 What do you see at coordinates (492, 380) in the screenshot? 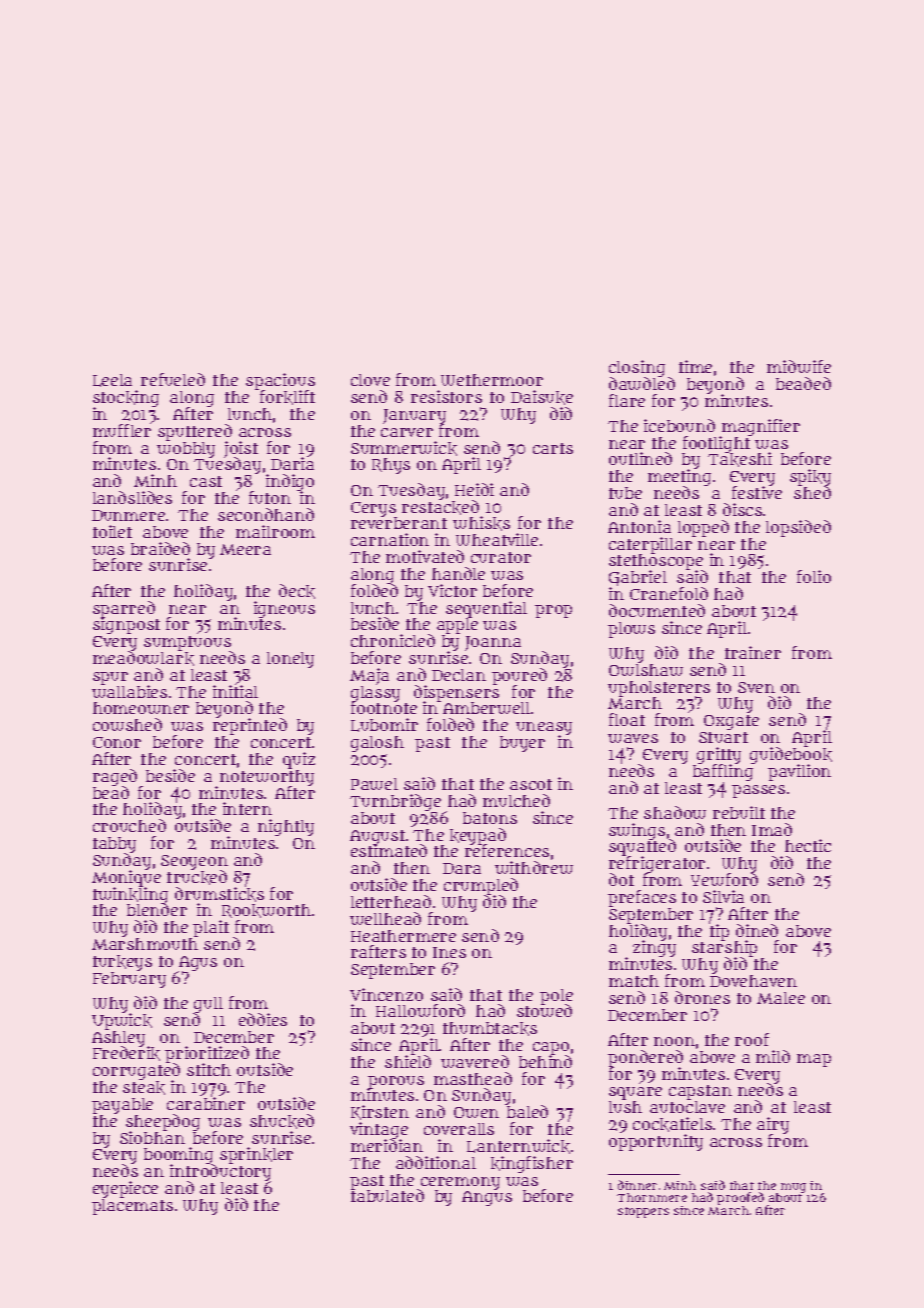
I see `Wethermoor` at bounding box center [492, 380].
